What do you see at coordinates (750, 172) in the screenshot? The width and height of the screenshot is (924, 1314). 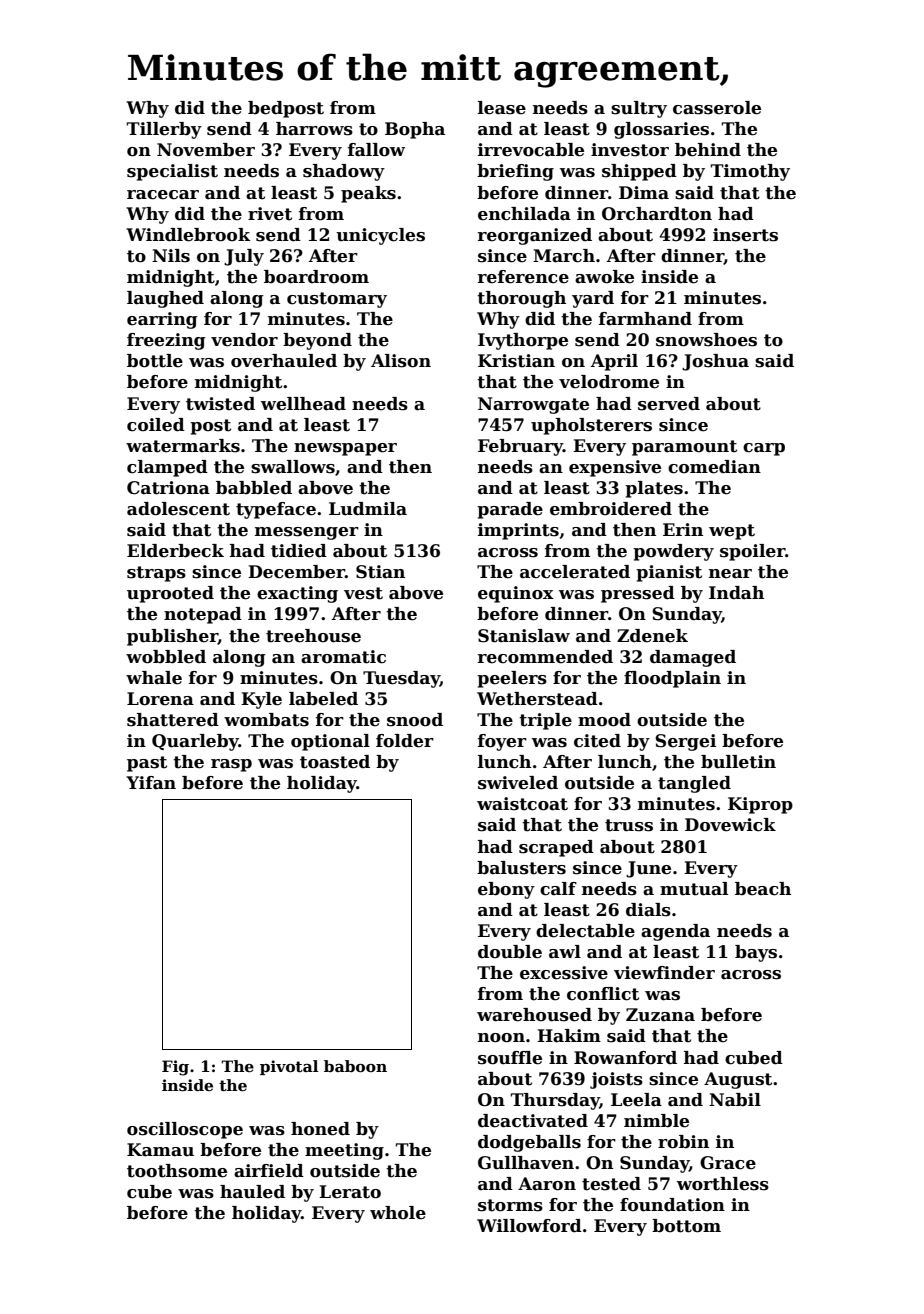 I see `Timothy` at bounding box center [750, 172].
